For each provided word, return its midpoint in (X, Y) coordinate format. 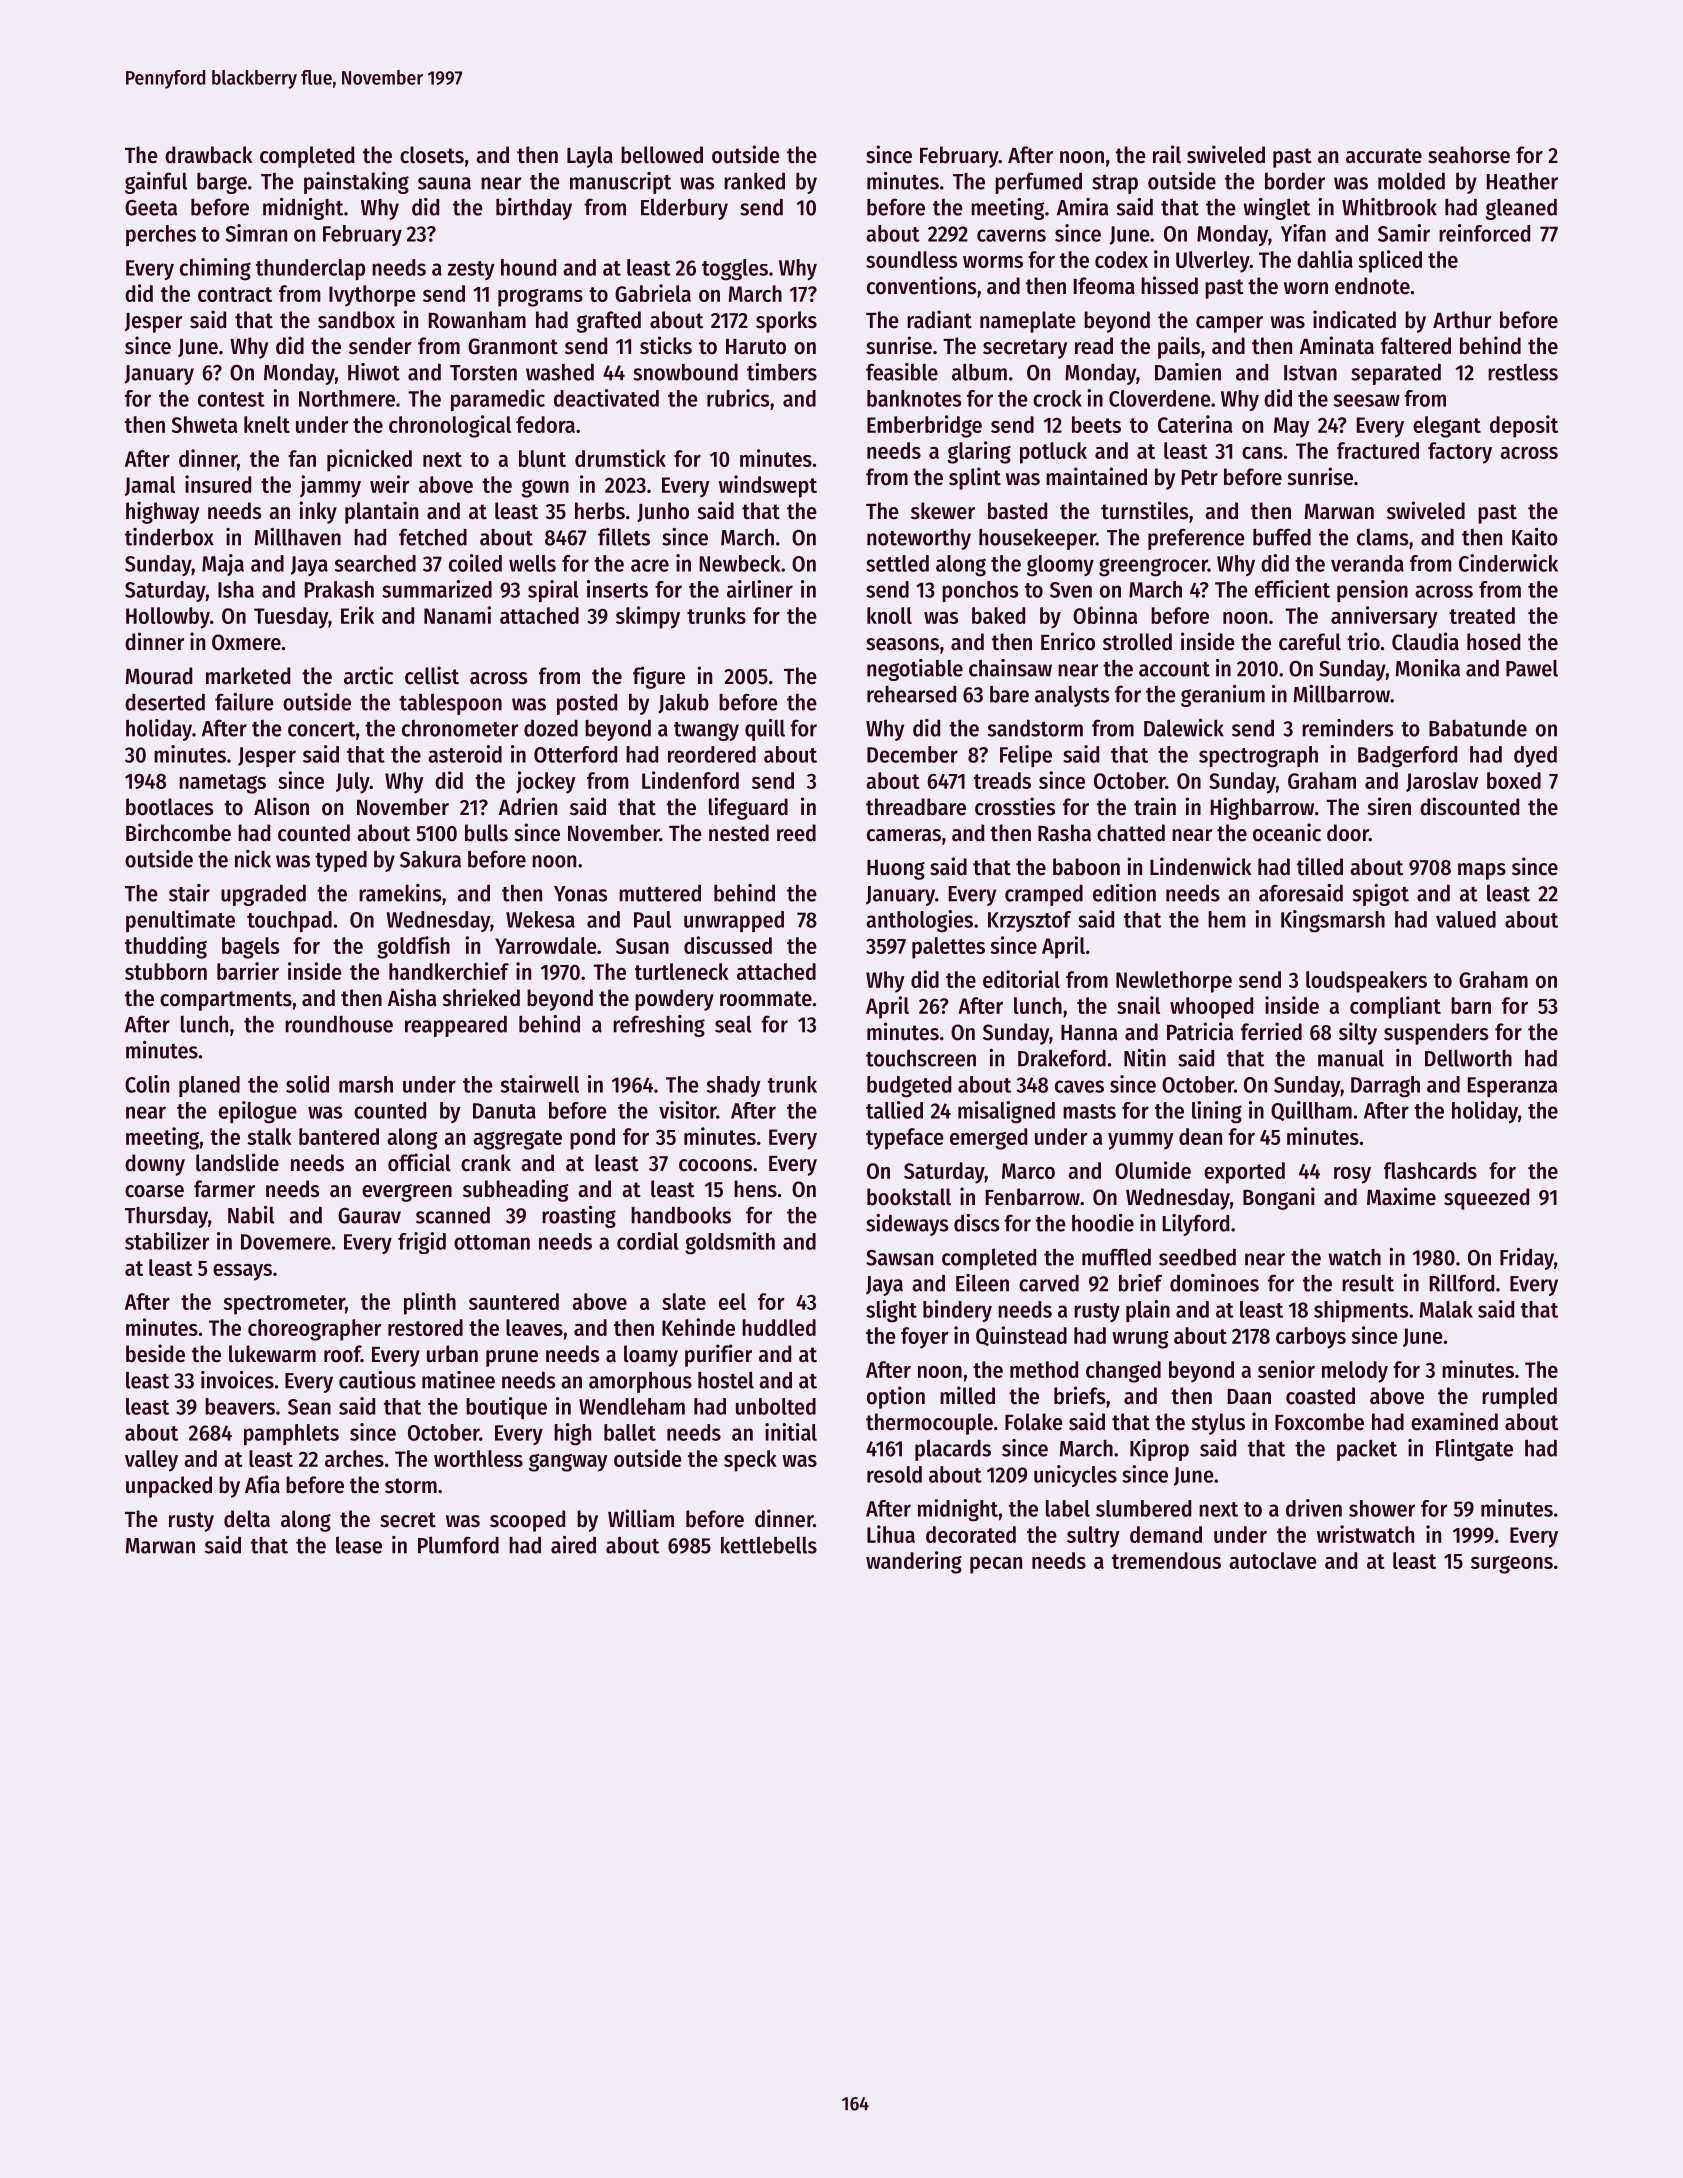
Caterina (1195, 424)
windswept (768, 486)
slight (891, 1311)
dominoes (1214, 1283)
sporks (786, 322)
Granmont (513, 346)
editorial (1021, 979)
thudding (166, 947)
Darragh (1385, 1087)
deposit (1524, 426)
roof (342, 1354)
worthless (478, 1458)
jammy (330, 486)
